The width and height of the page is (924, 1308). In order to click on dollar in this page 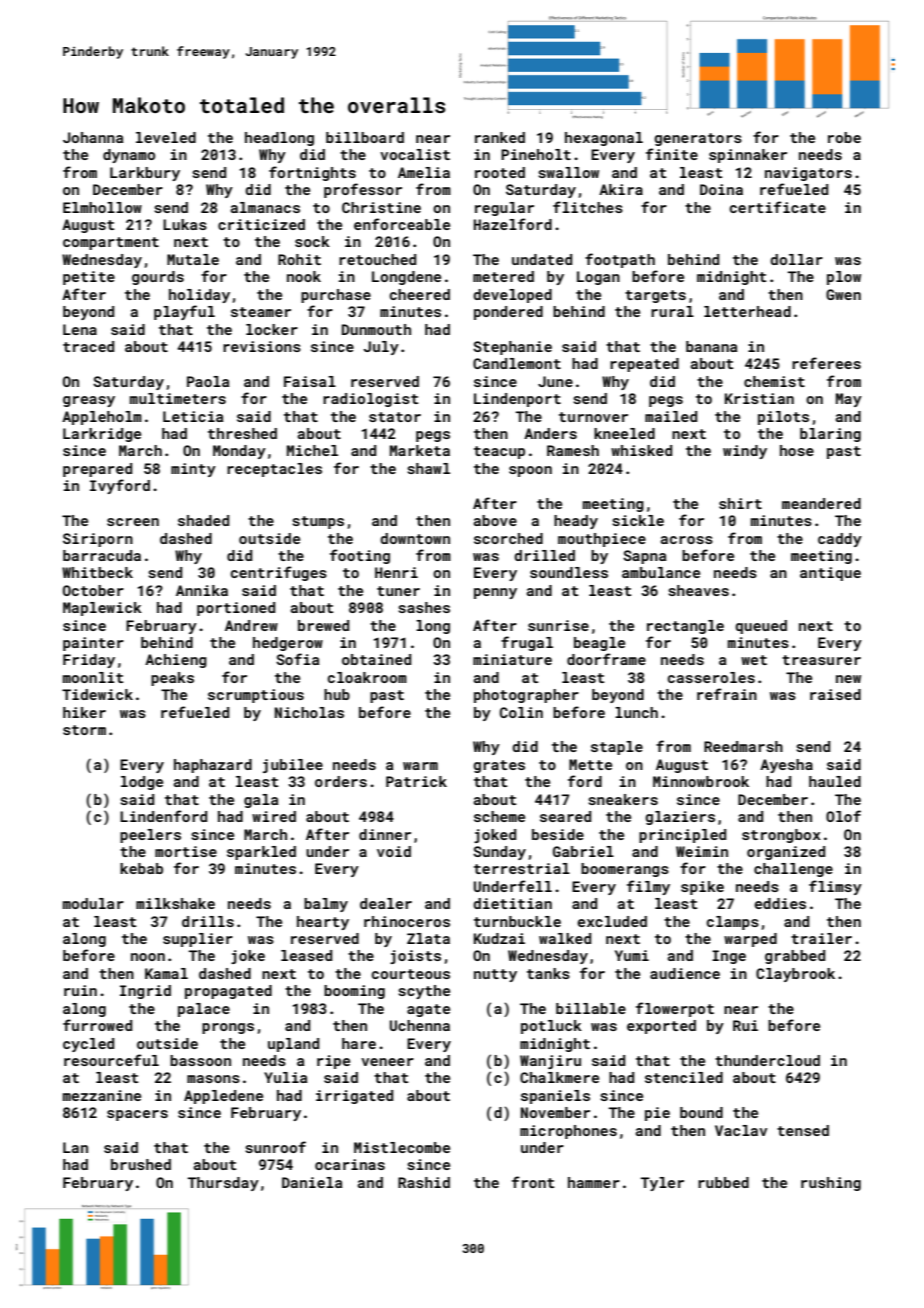, I will do `click(796, 259)`.
